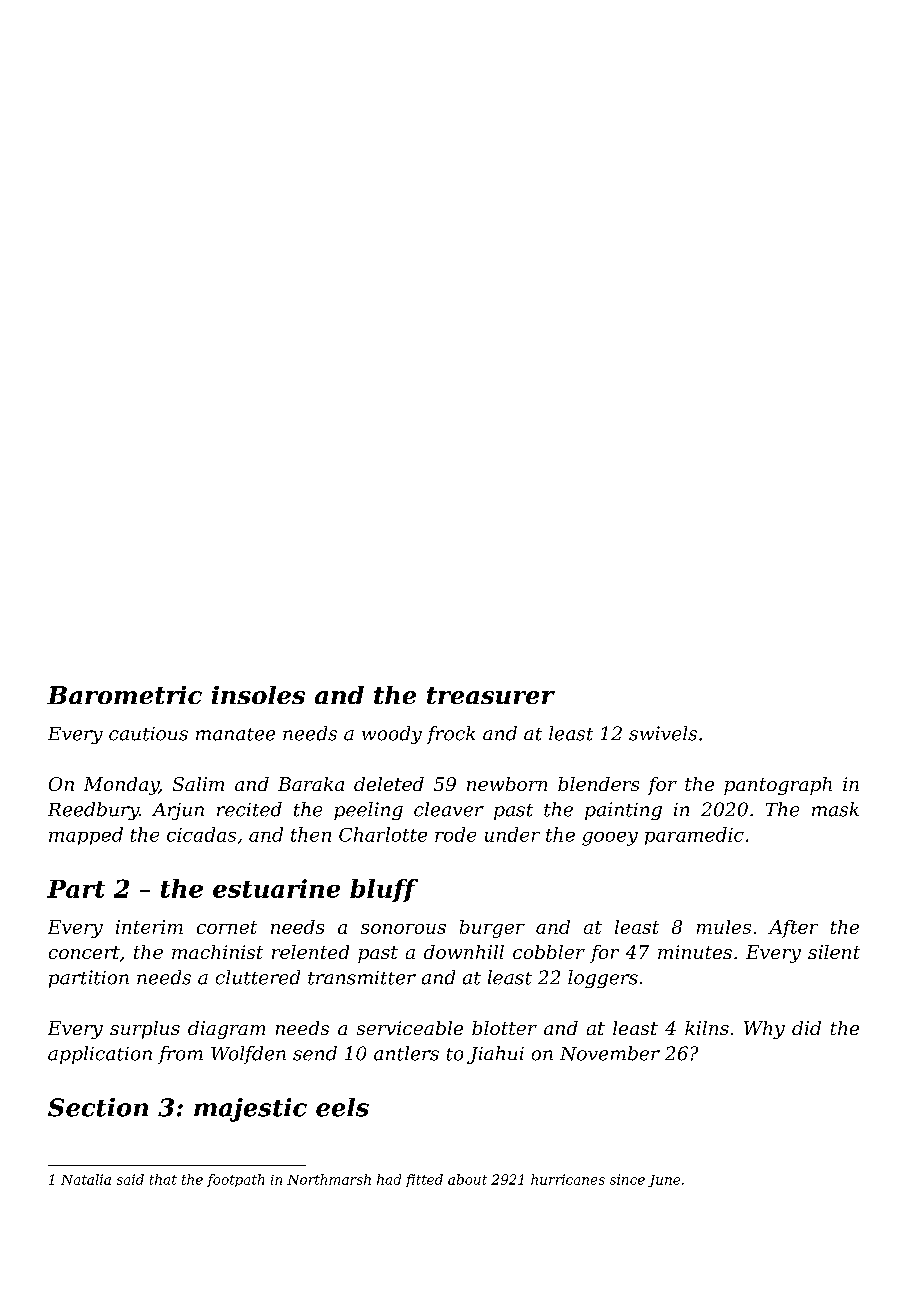 Image resolution: width=908 pixels, height=1316 pixels. What do you see at coordinates (806, 1028) in the screenshot?
I see `did` at bounding box center [806, 1028].
